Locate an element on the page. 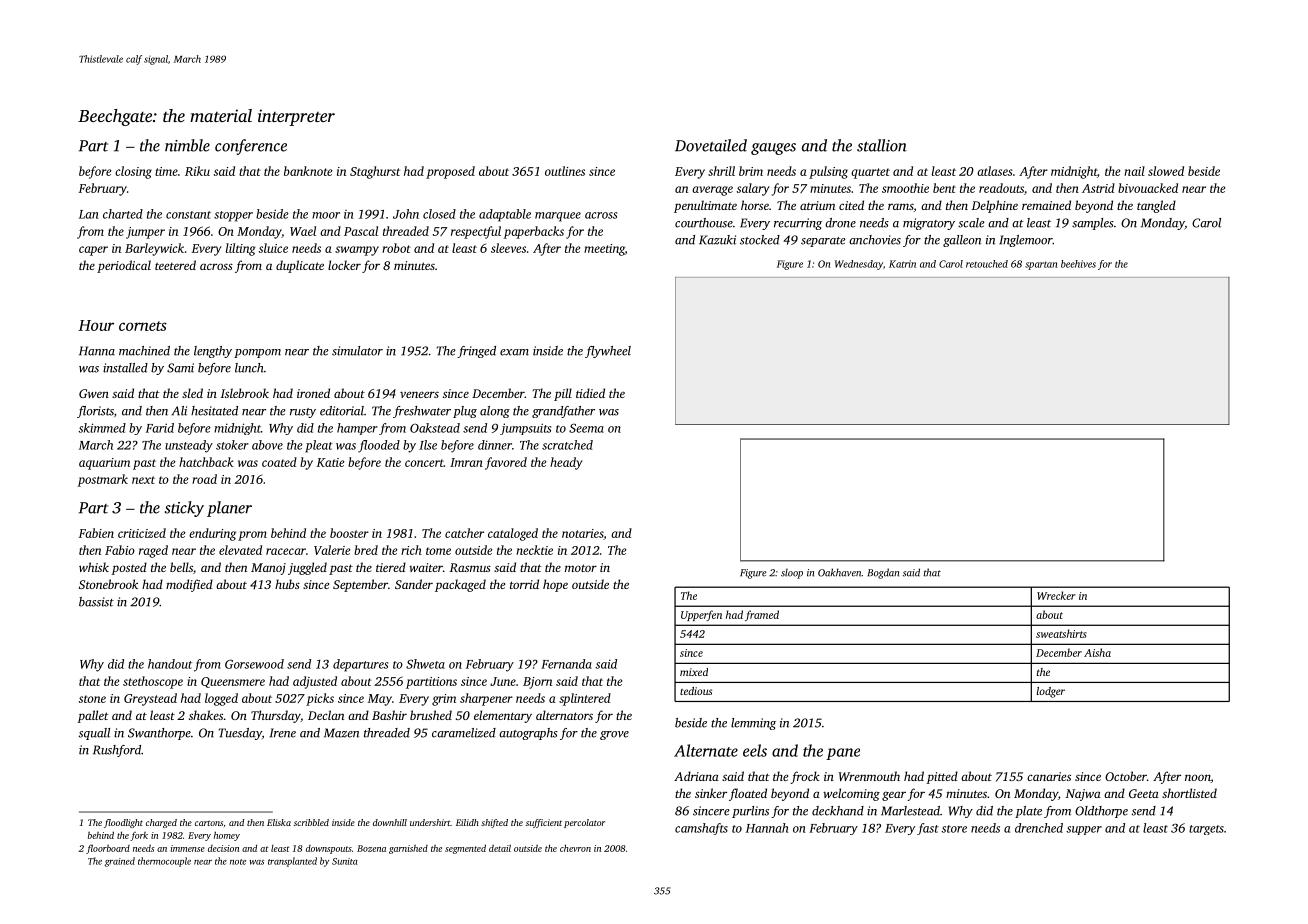 Image resolution: width=1308 pixels, height=924 pixels. beehives is located at coordinates (1078, 264).
